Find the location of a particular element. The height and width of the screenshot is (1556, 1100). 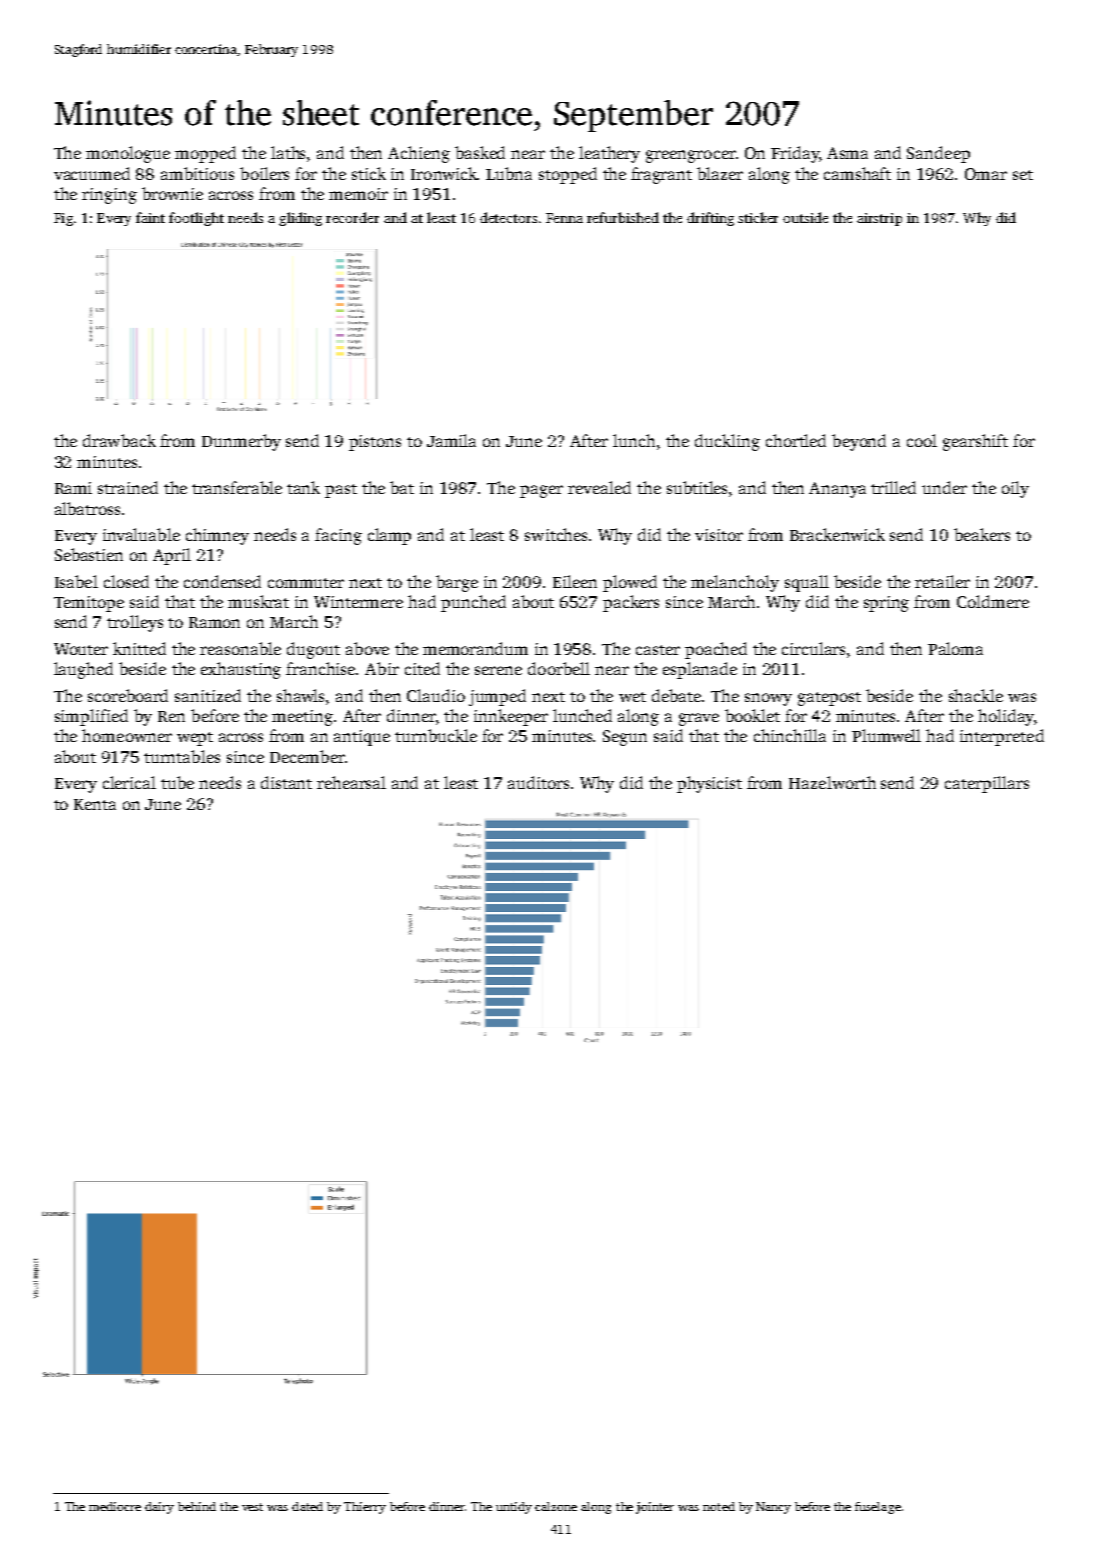

trolleys is located at coordinates (135, 623).
